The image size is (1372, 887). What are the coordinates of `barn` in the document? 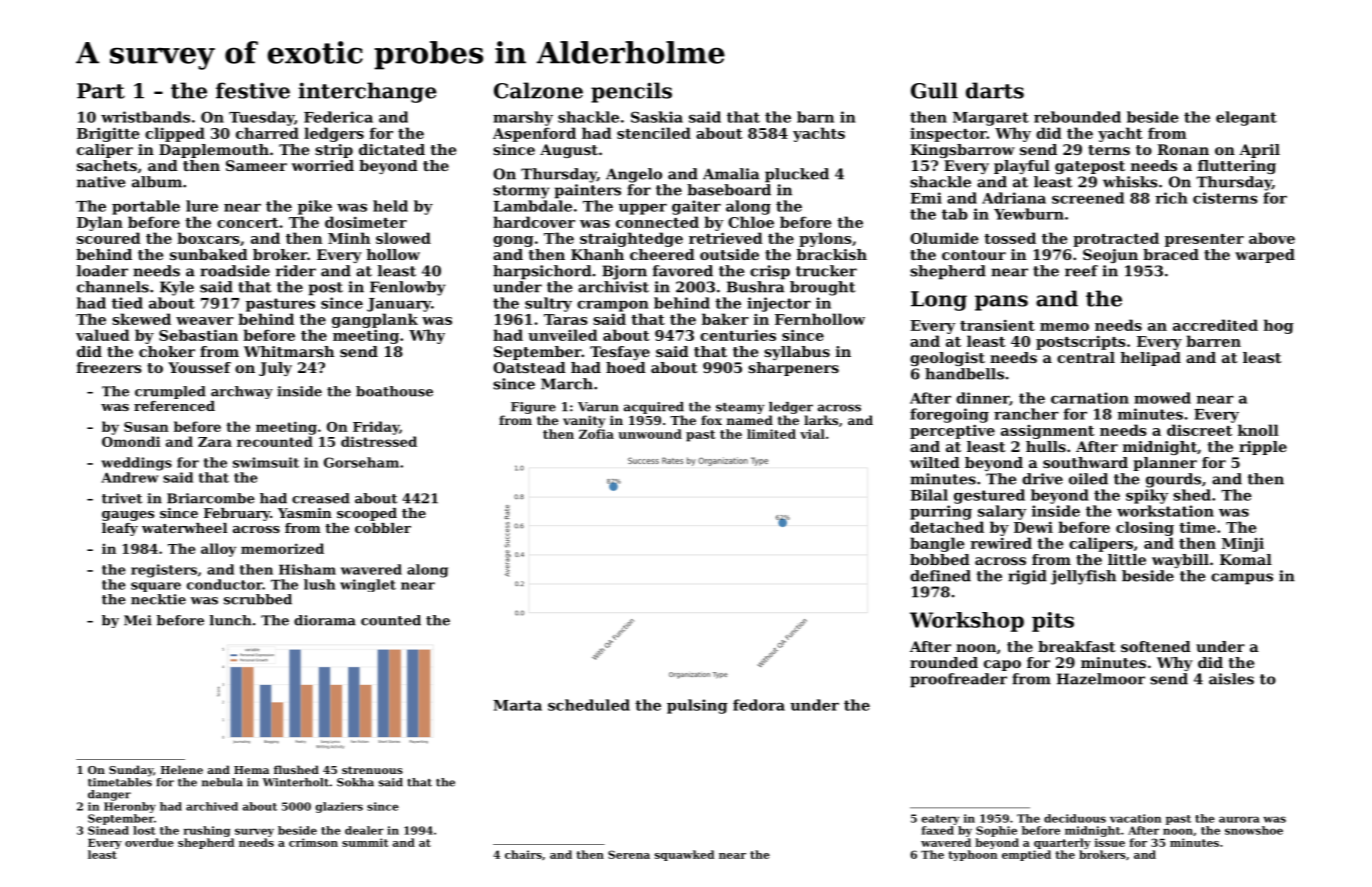 It's located at (815, 117).
